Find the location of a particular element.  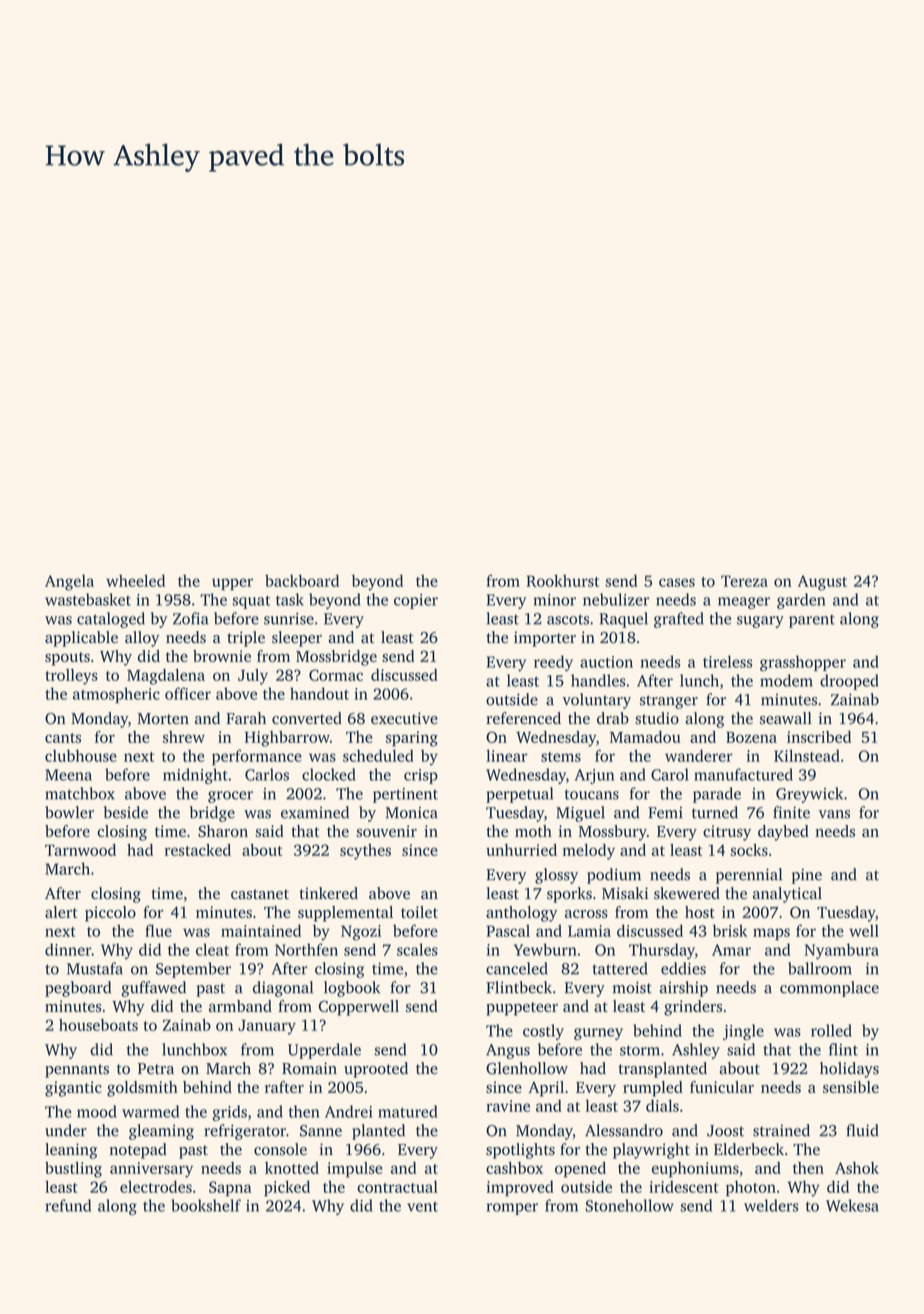

under is located at coordinates (66, 1130).
